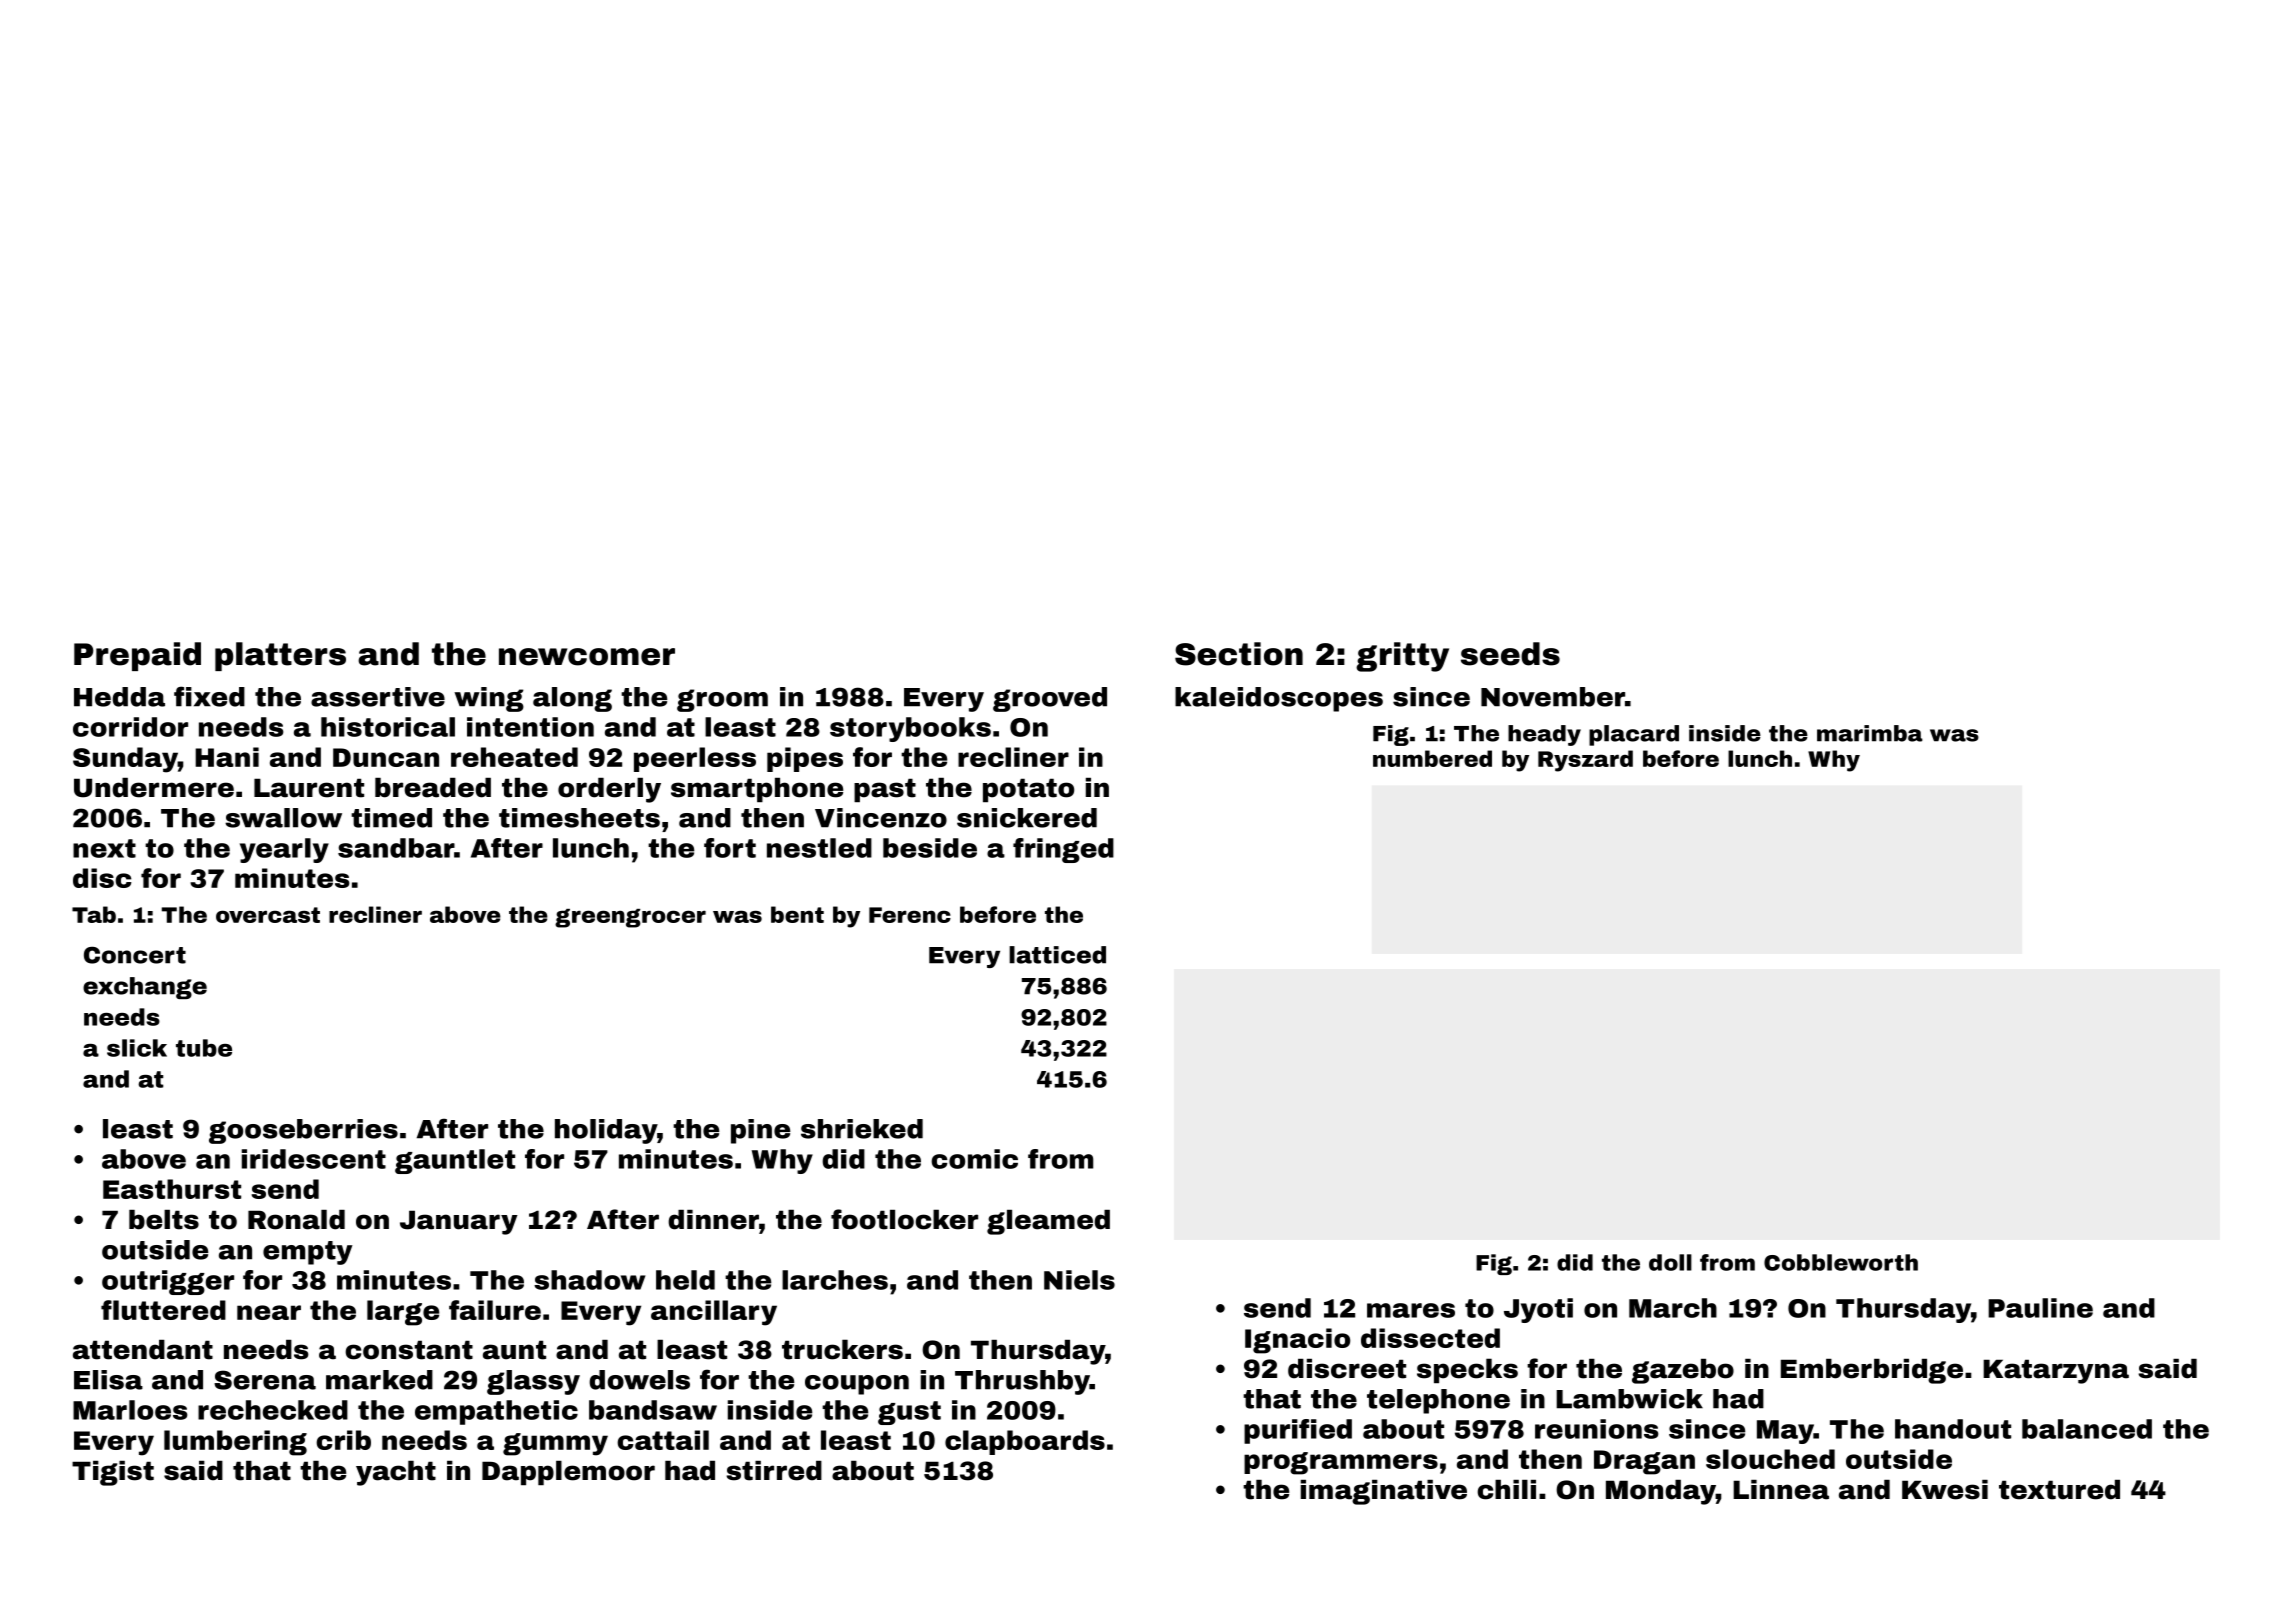  Describe the element at coordinates (1063, 850) in the screenshot. I see `fringed` at that location.
